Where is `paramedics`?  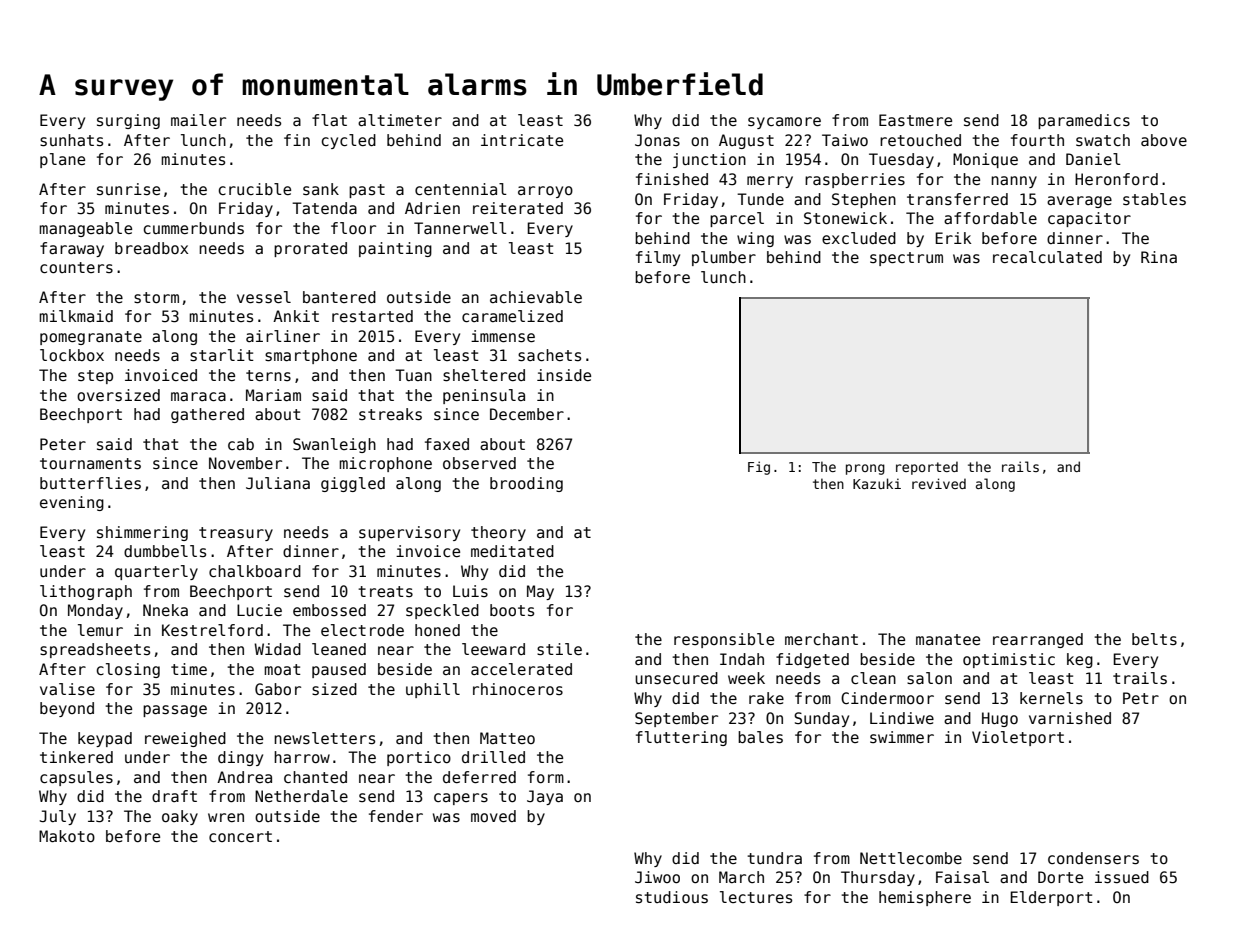
paramedics is located at coordinates (1084, 121).
